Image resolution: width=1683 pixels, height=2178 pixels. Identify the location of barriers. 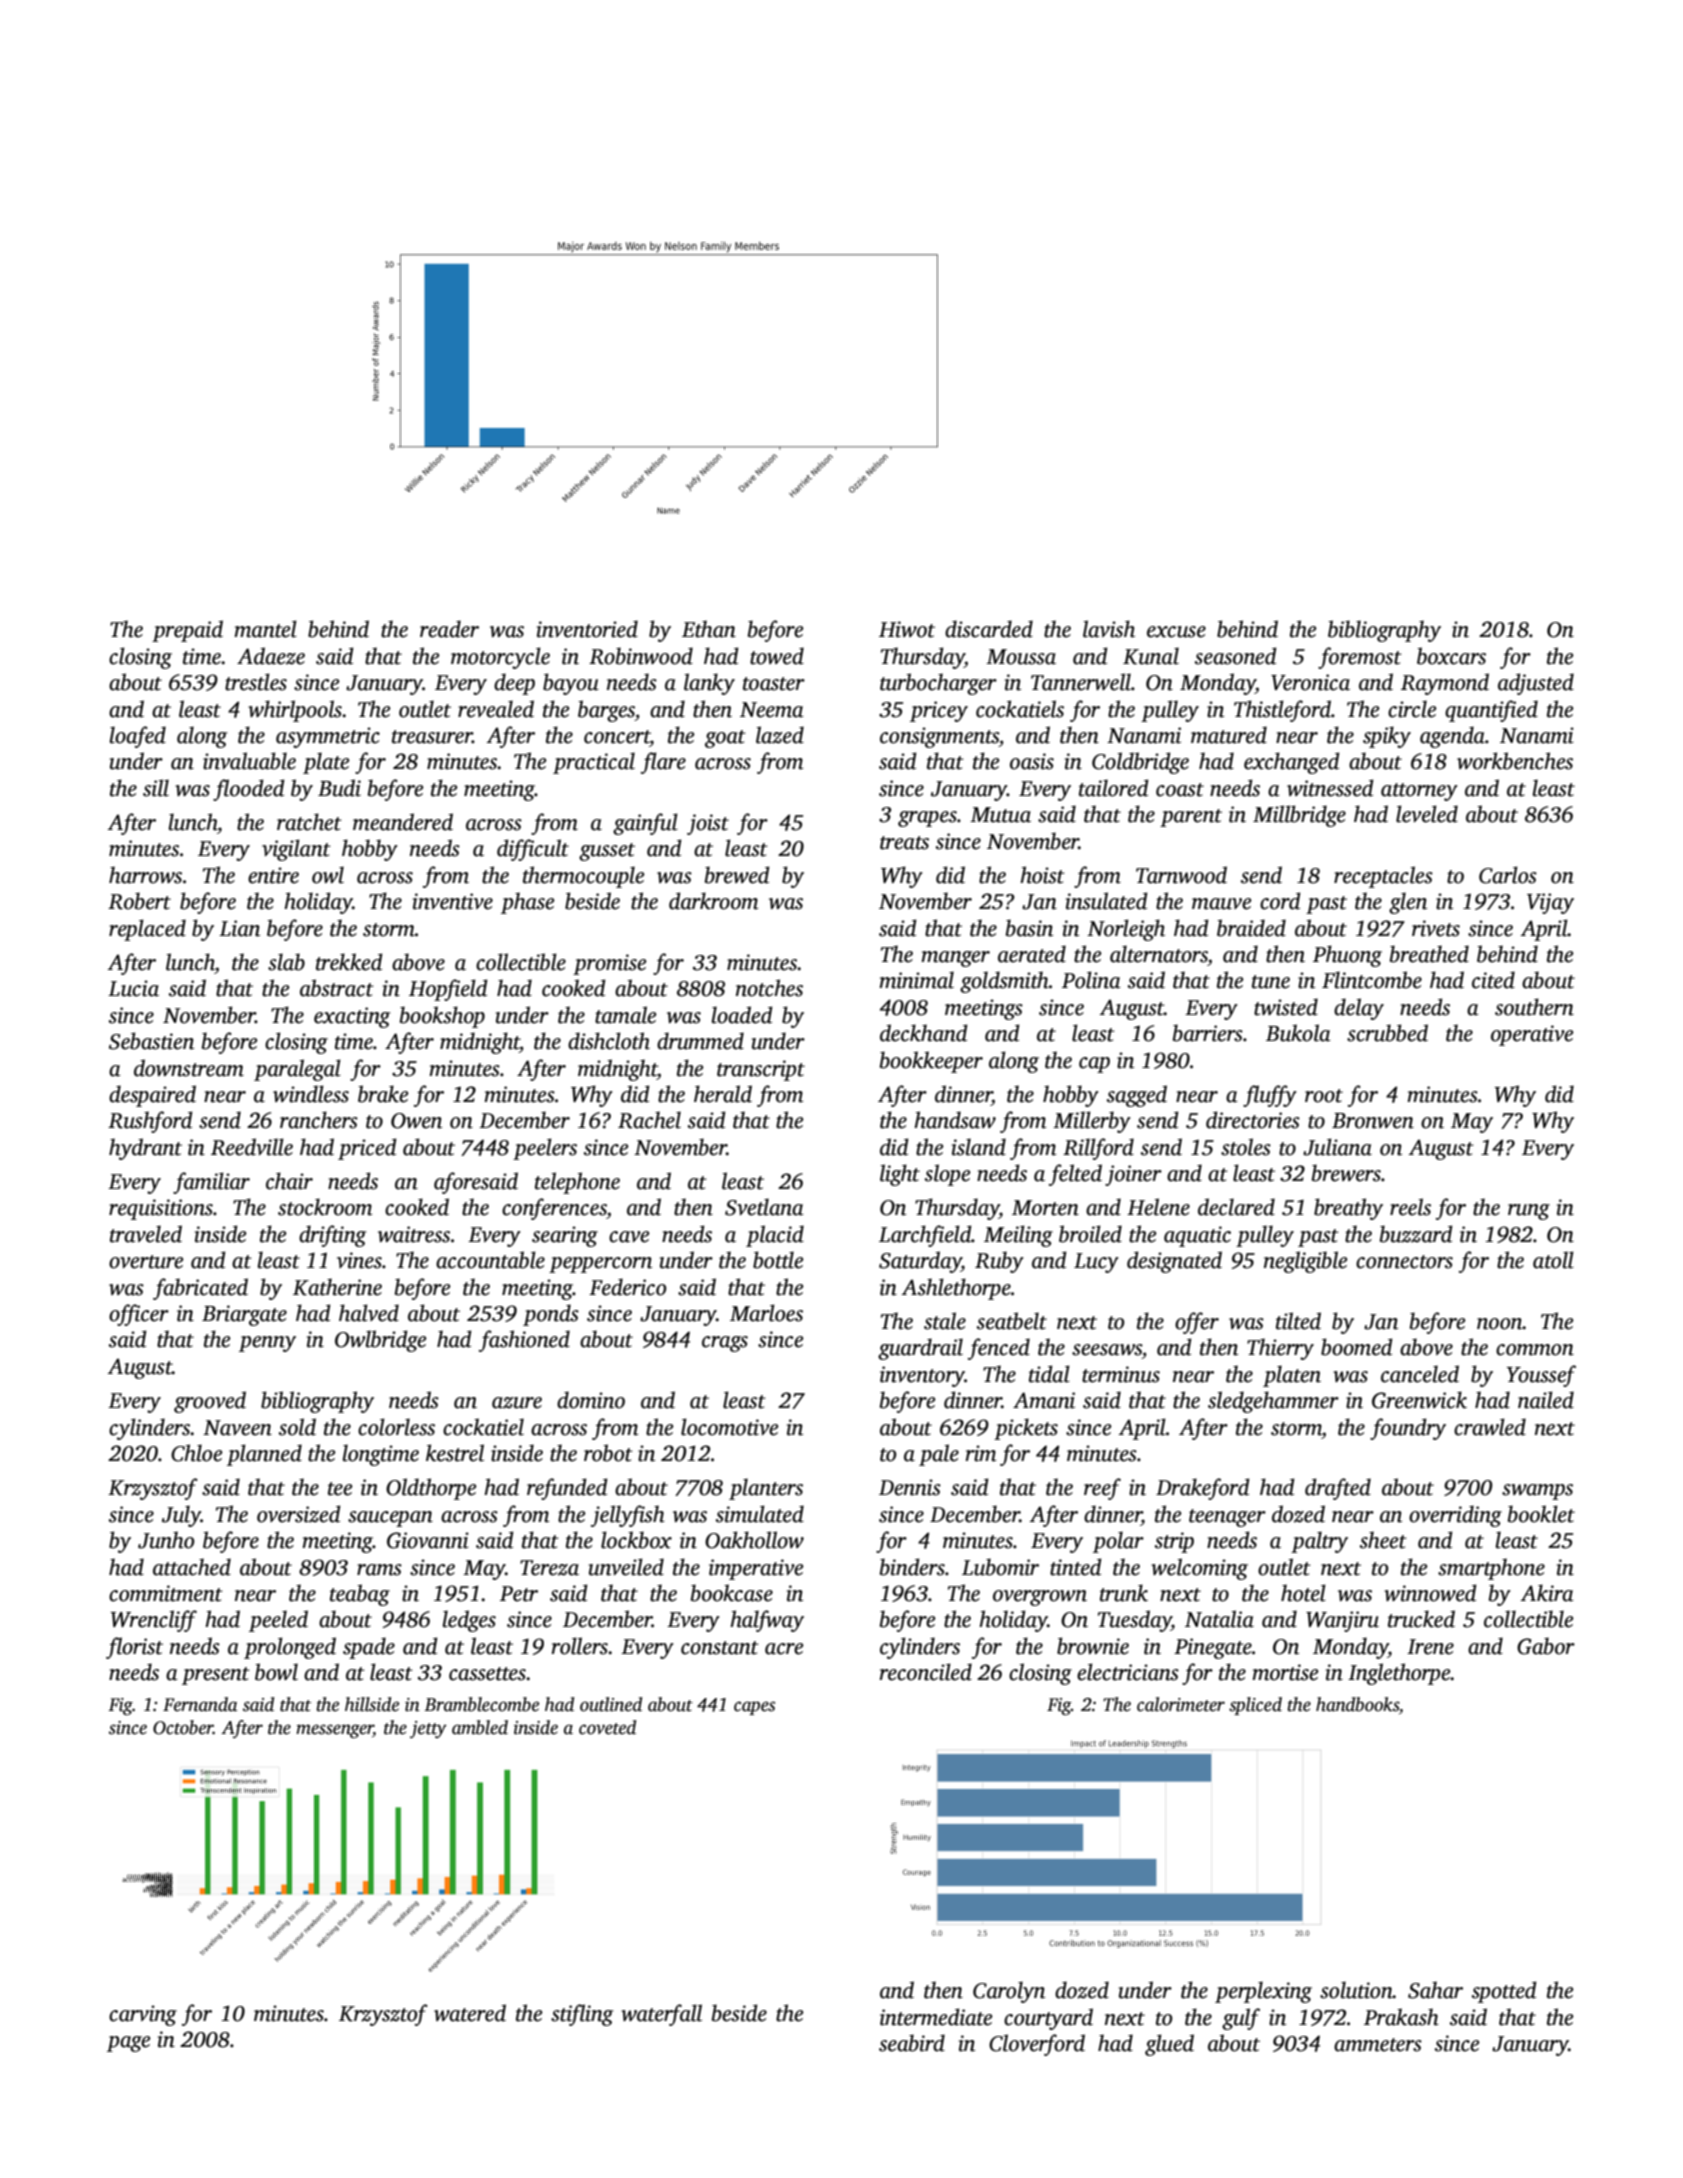
(1208, 1033).
